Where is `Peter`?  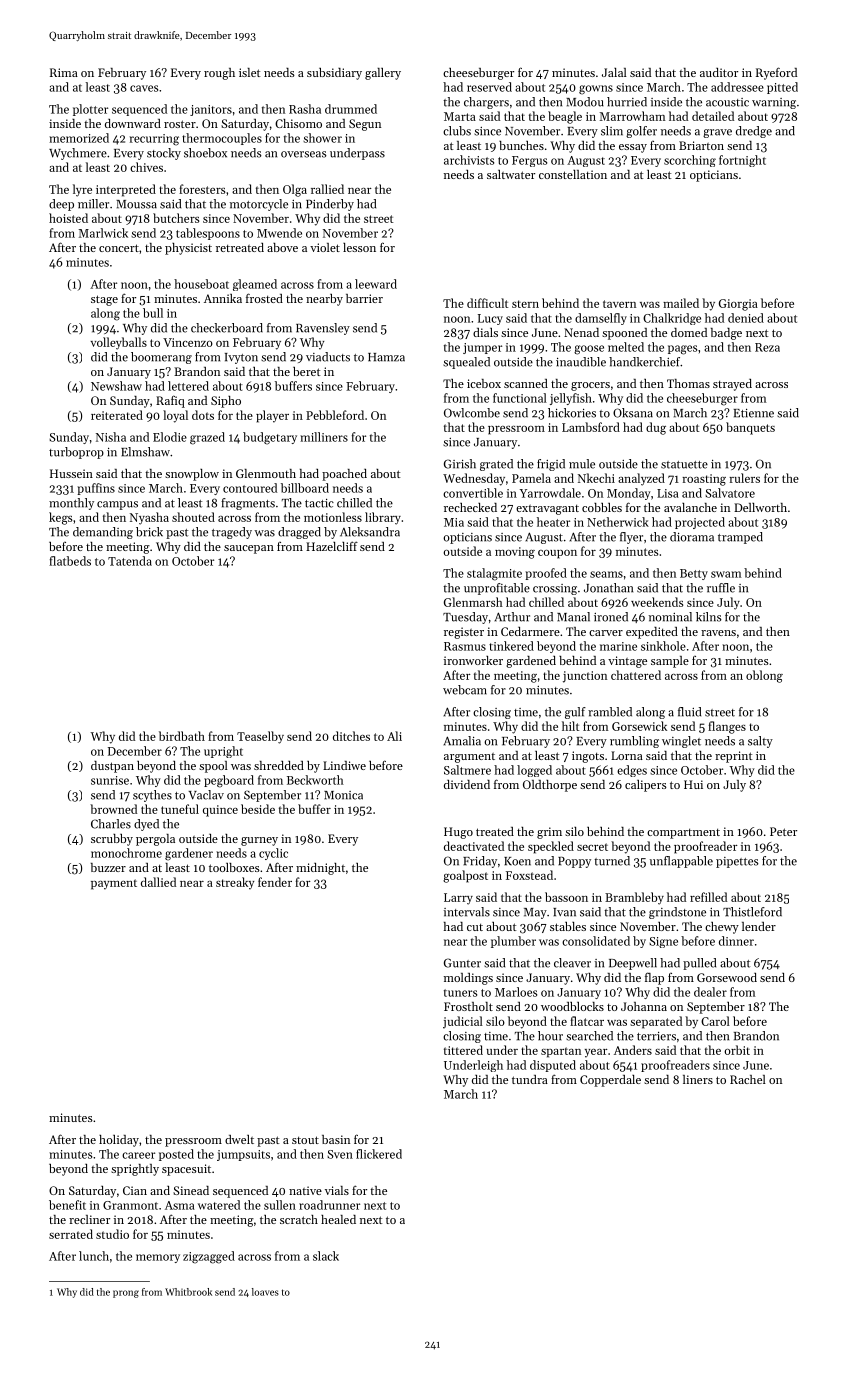
Peter is located at coordinates (783, 831).
